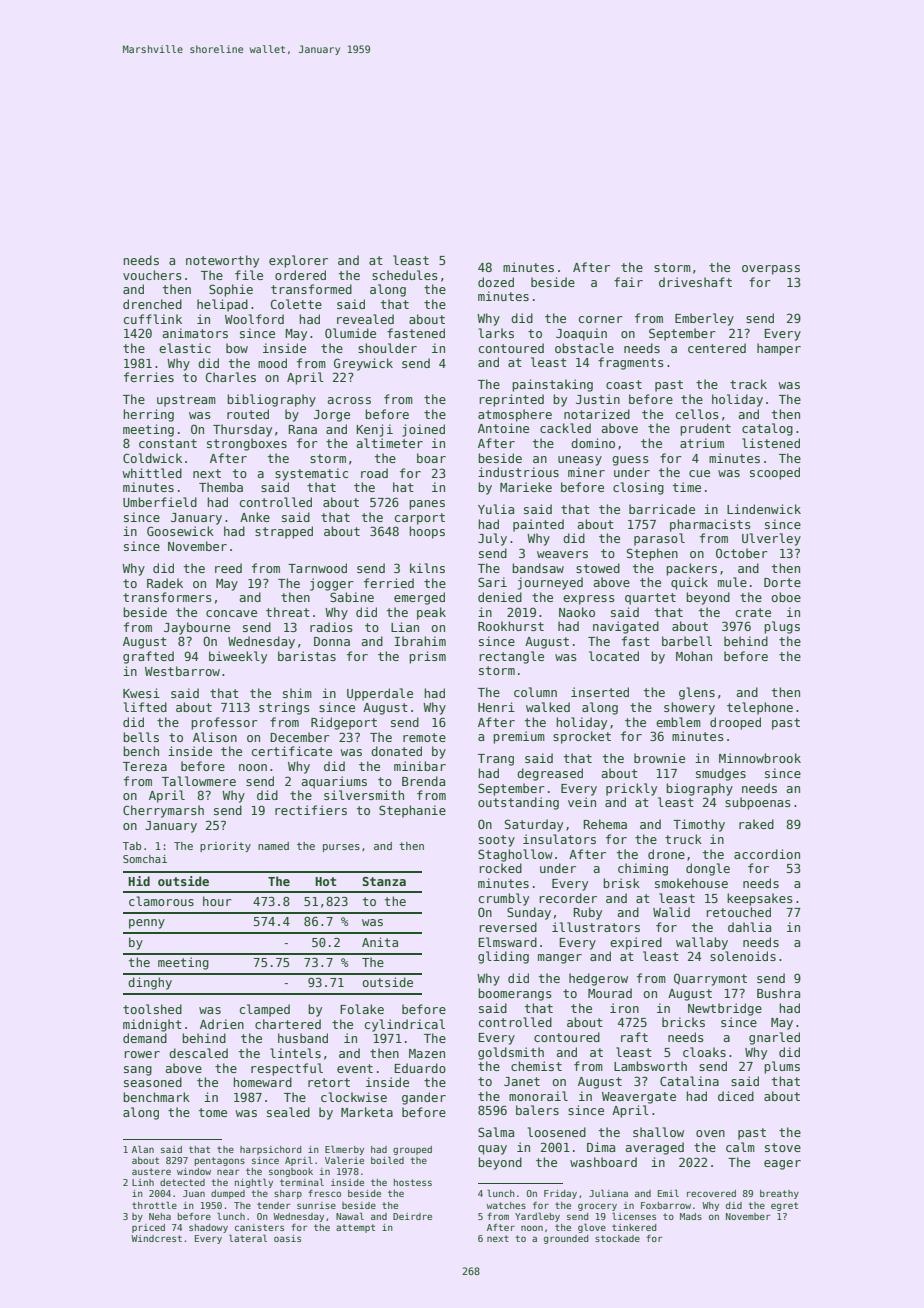 The height and width of the image is (1308, 924). Describe the element at coordinates (496, 1132) in the image. I see `Salma` at that location.
